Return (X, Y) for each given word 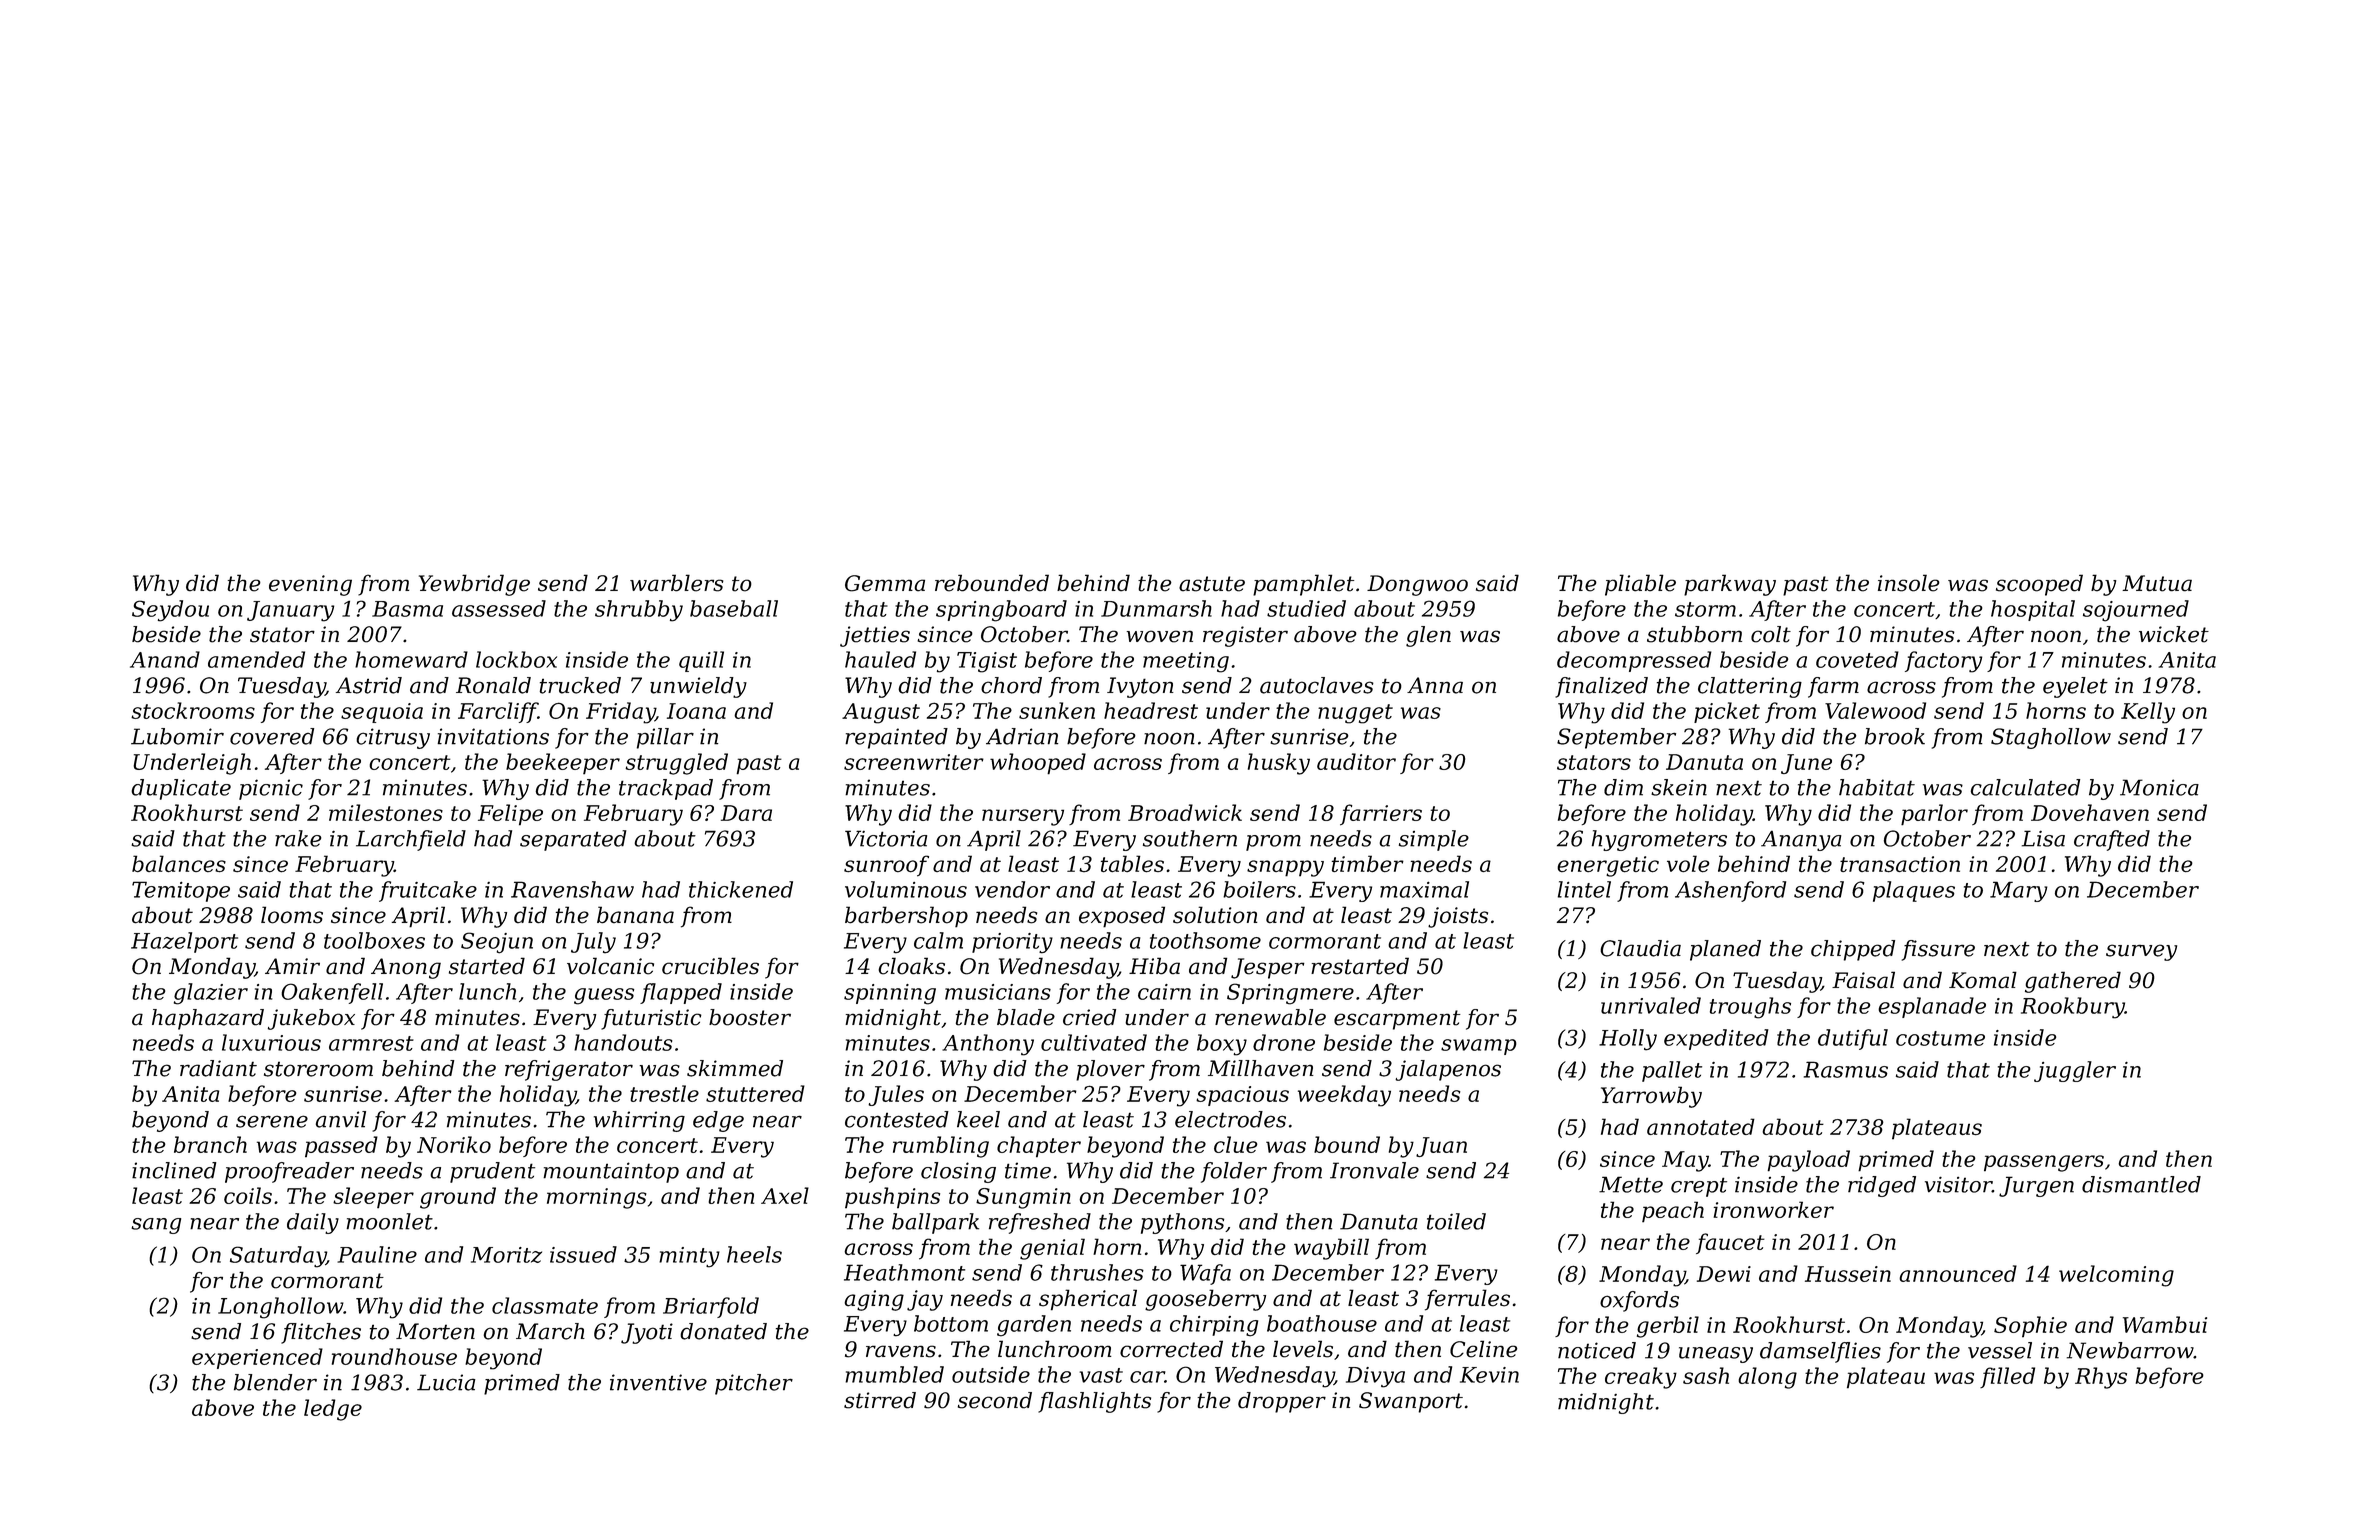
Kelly (2148, 713)
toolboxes (374, 940)
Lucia (446, 1382)
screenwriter (914, 762)
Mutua (2157, 583)
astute (1212, 584)
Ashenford (1730, 891)
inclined (174, 1170)
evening (310, 585)
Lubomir (177, 736)
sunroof (886, 866)
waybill (1331, 1249)
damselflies (1820, 1352)
